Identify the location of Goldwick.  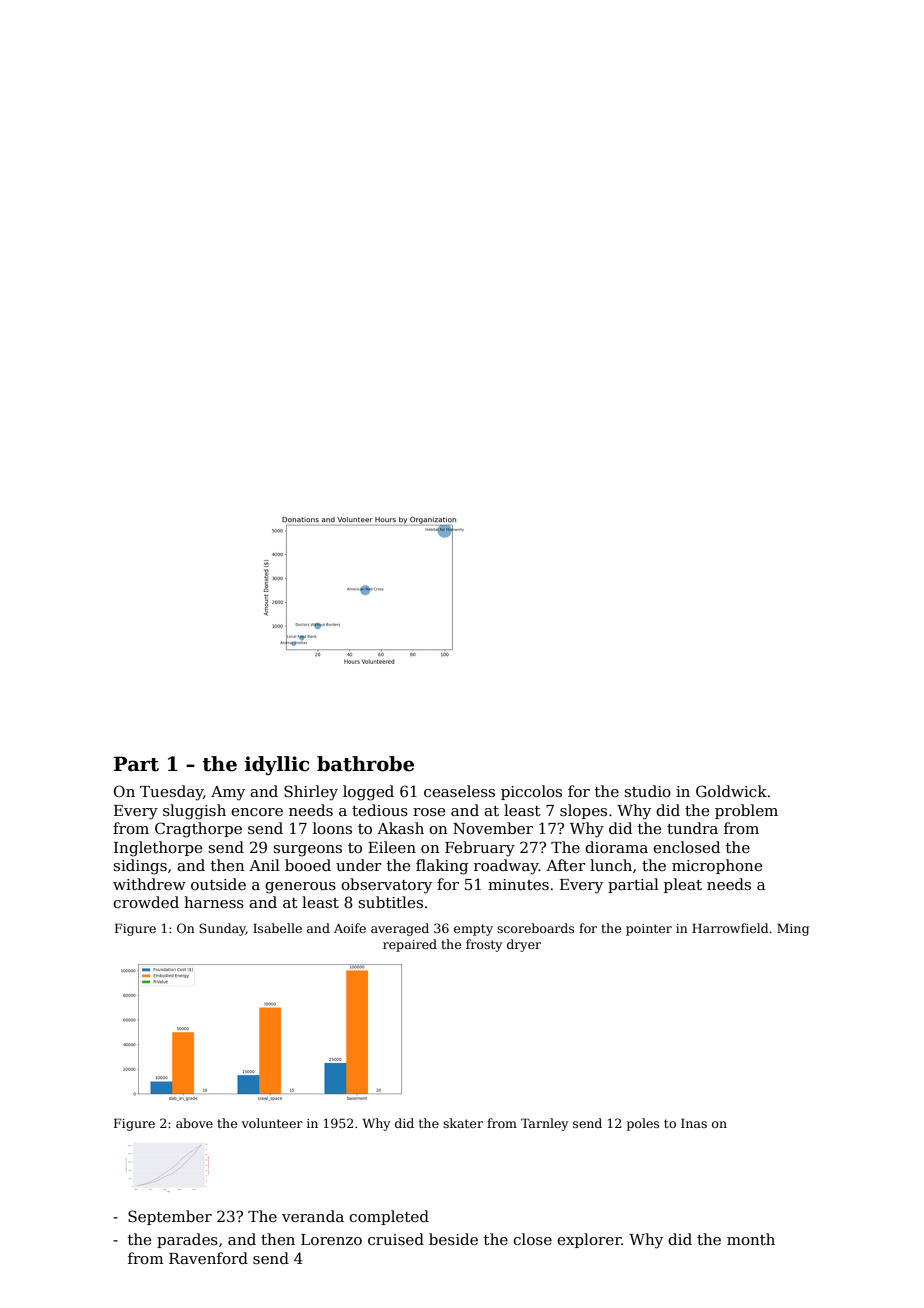
(731, 791).
